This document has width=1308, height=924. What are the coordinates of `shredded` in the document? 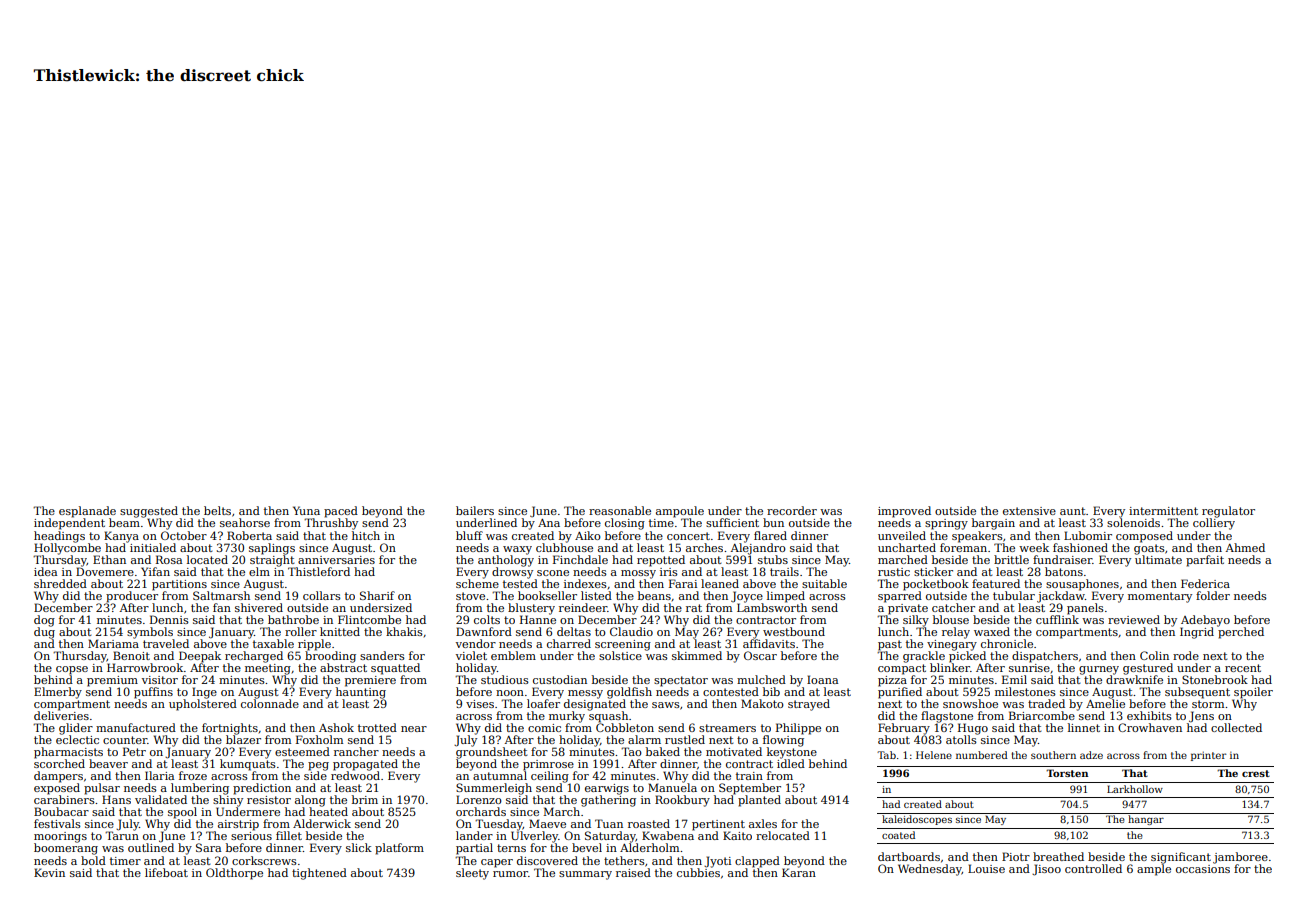 It's located at (60, 583).
